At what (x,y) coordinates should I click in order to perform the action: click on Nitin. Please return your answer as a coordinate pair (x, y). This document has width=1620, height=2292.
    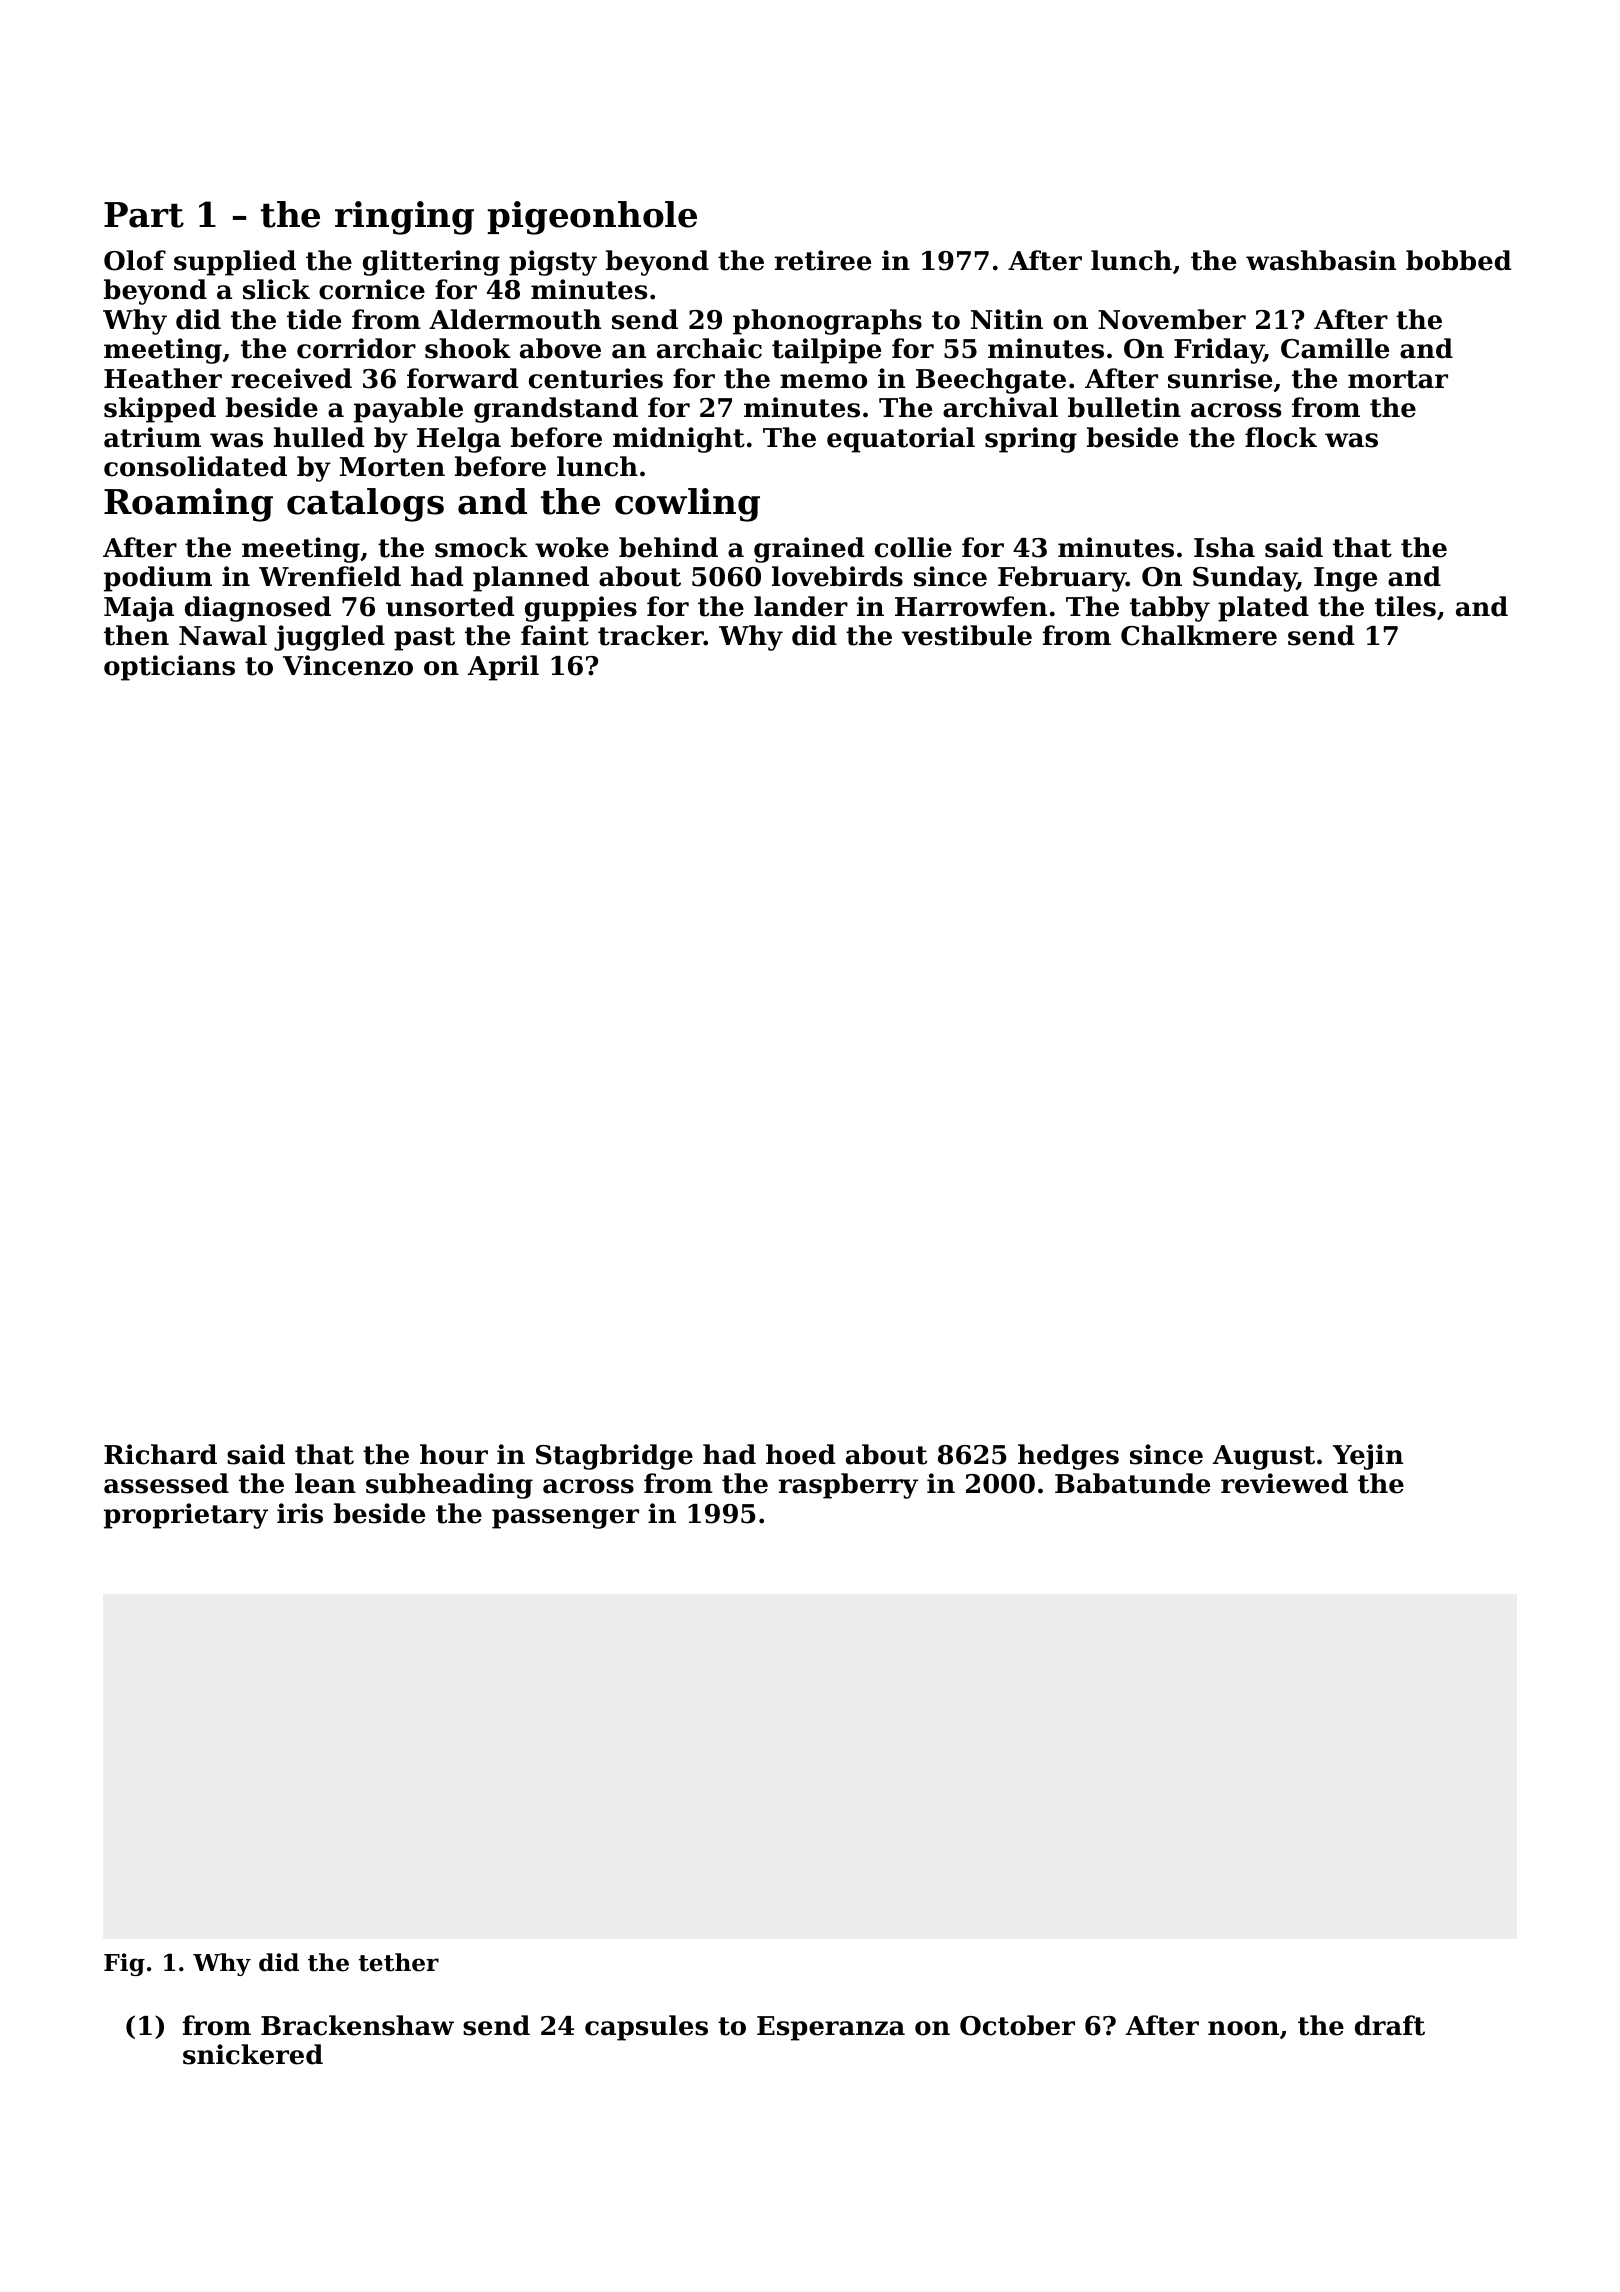
    Looking at the image, I should click on (1007, 319).
